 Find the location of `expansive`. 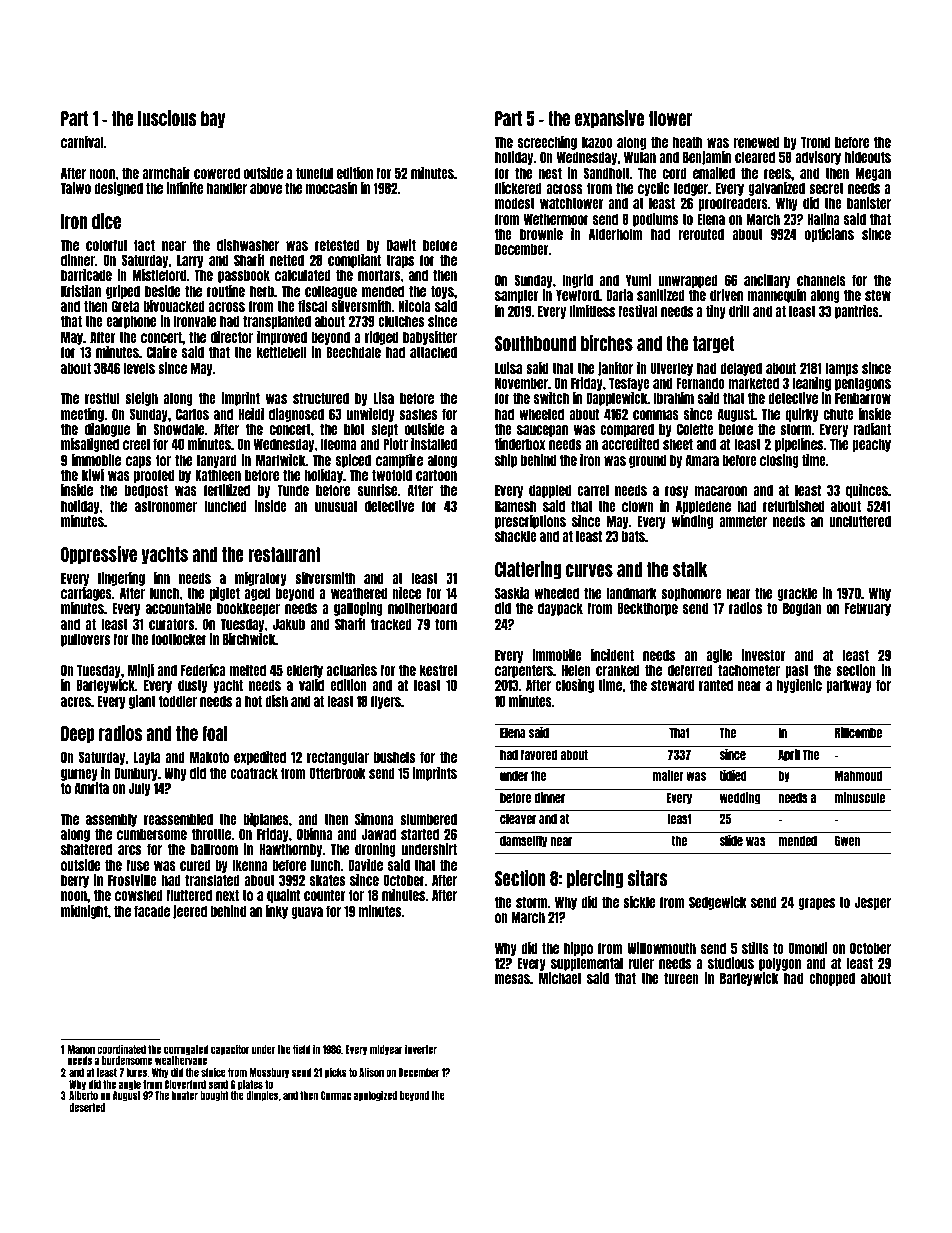

expansive is located at coordinates (609, 119).
